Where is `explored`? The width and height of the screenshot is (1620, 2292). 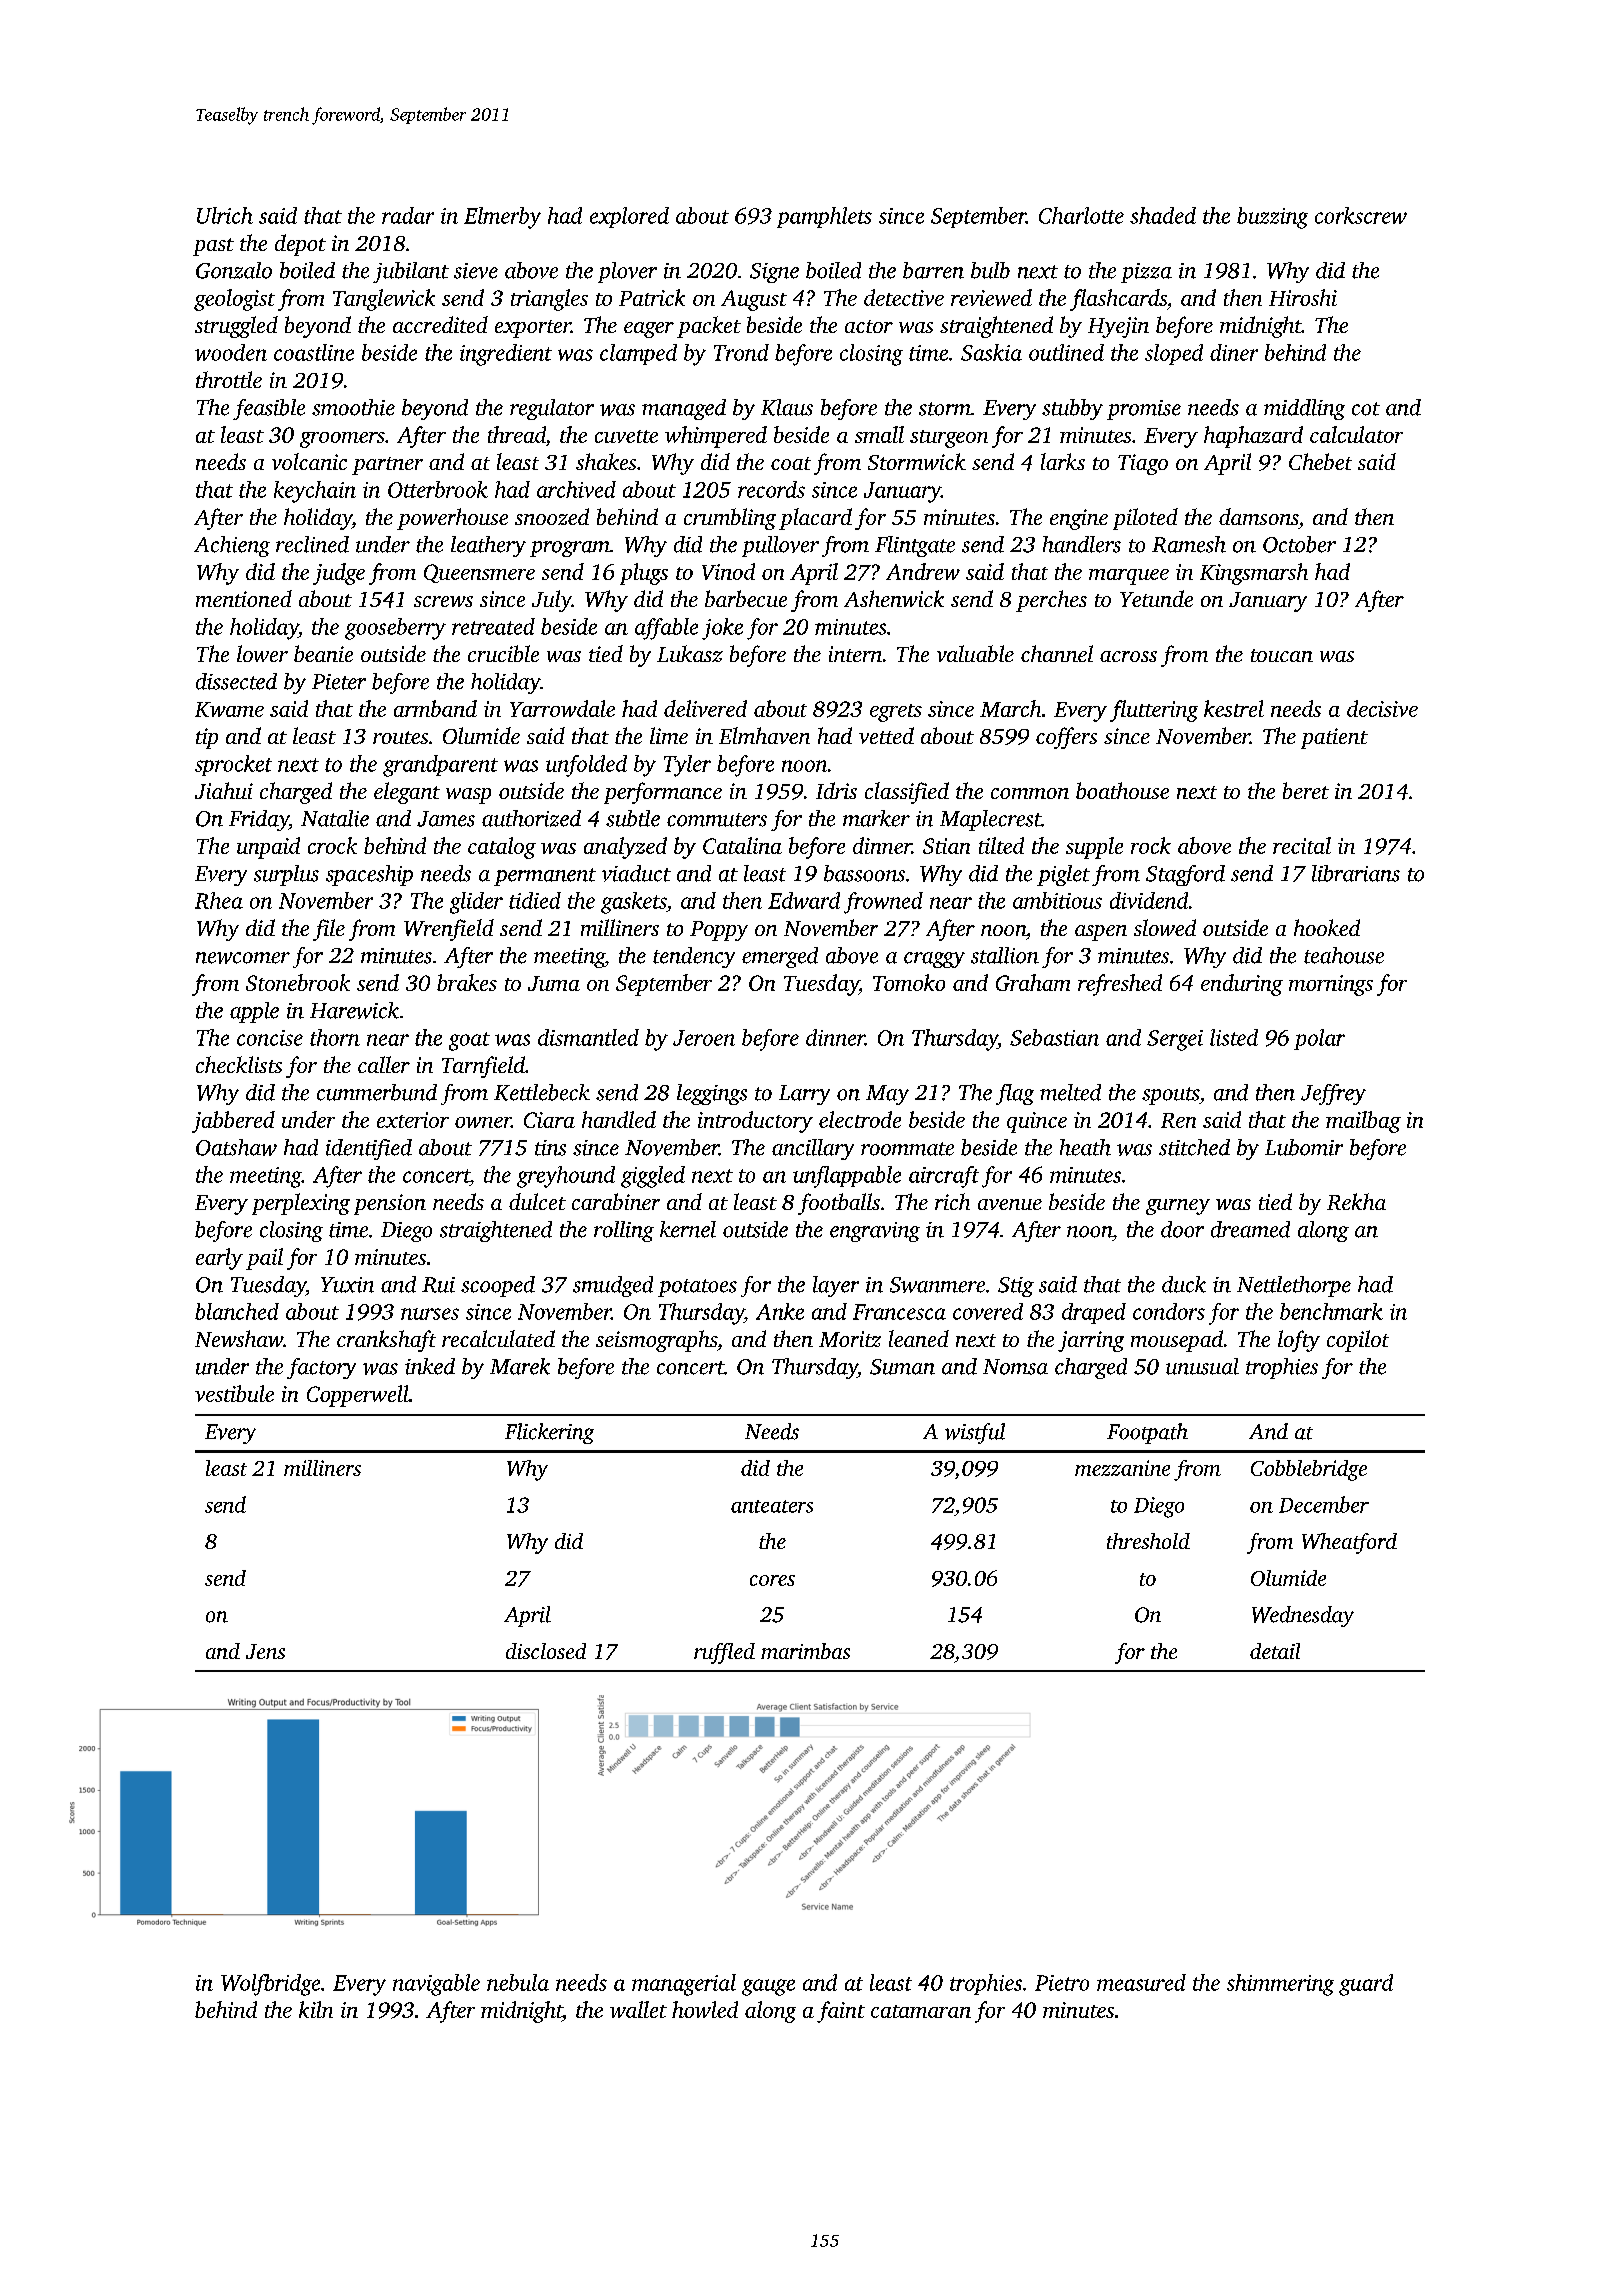
explored is located at coordinates (629, 217).
